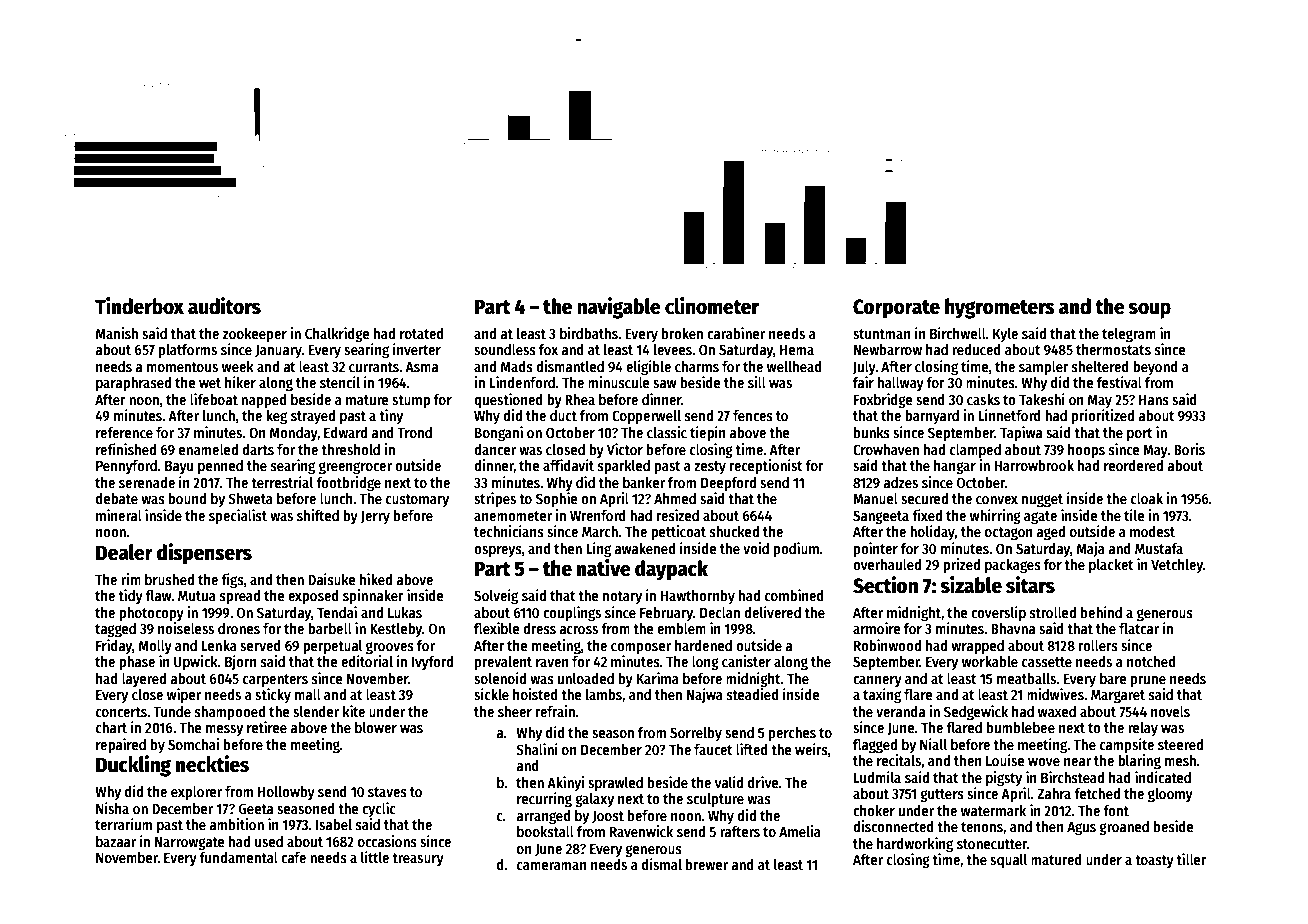 The height and width of the screenshot is (924, 1308). Describe the element at coordinates (121, 745) in the screenshot. I see `repaired` at that location.
